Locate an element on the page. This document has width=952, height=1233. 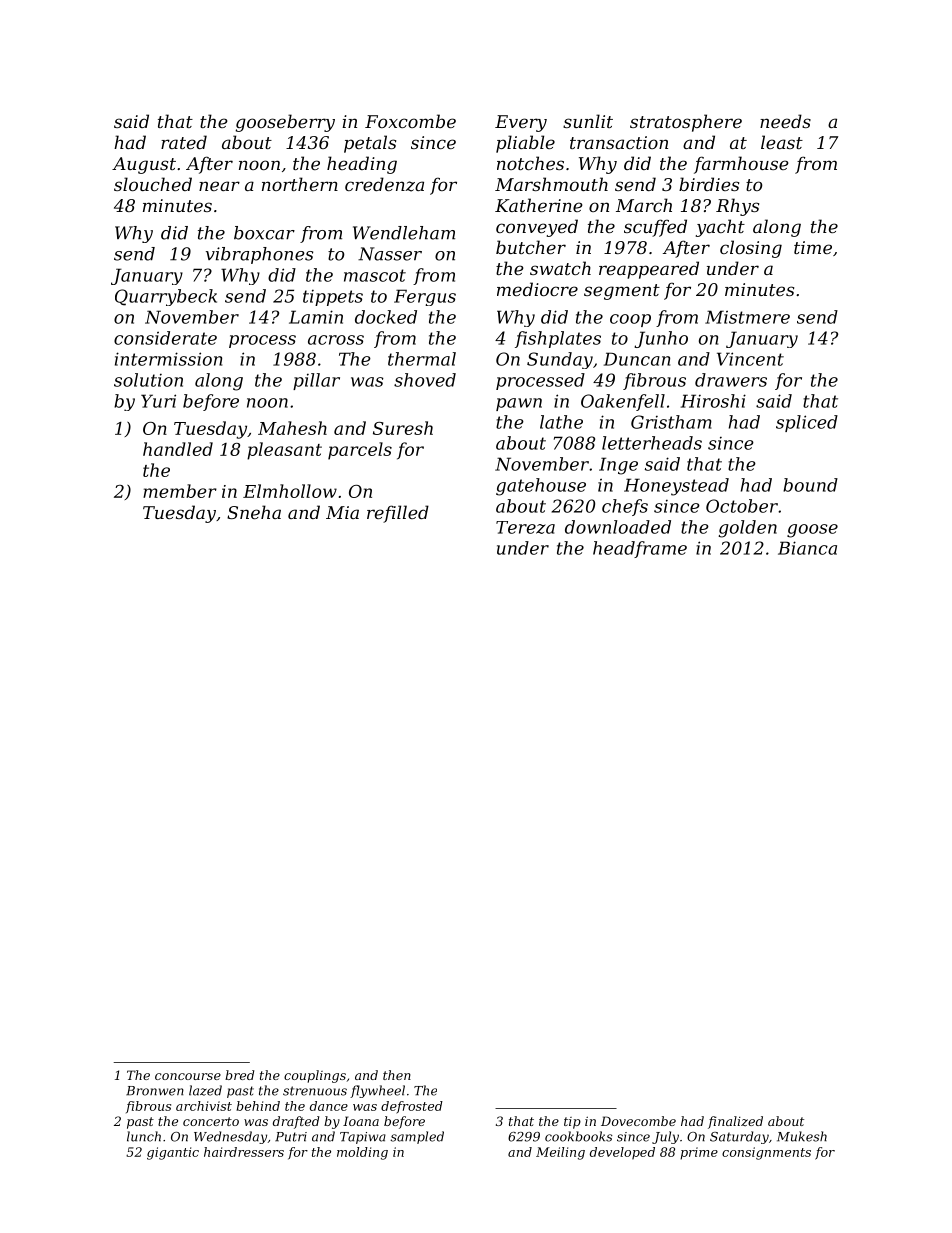
golden is located at coordinates (747, 529).
